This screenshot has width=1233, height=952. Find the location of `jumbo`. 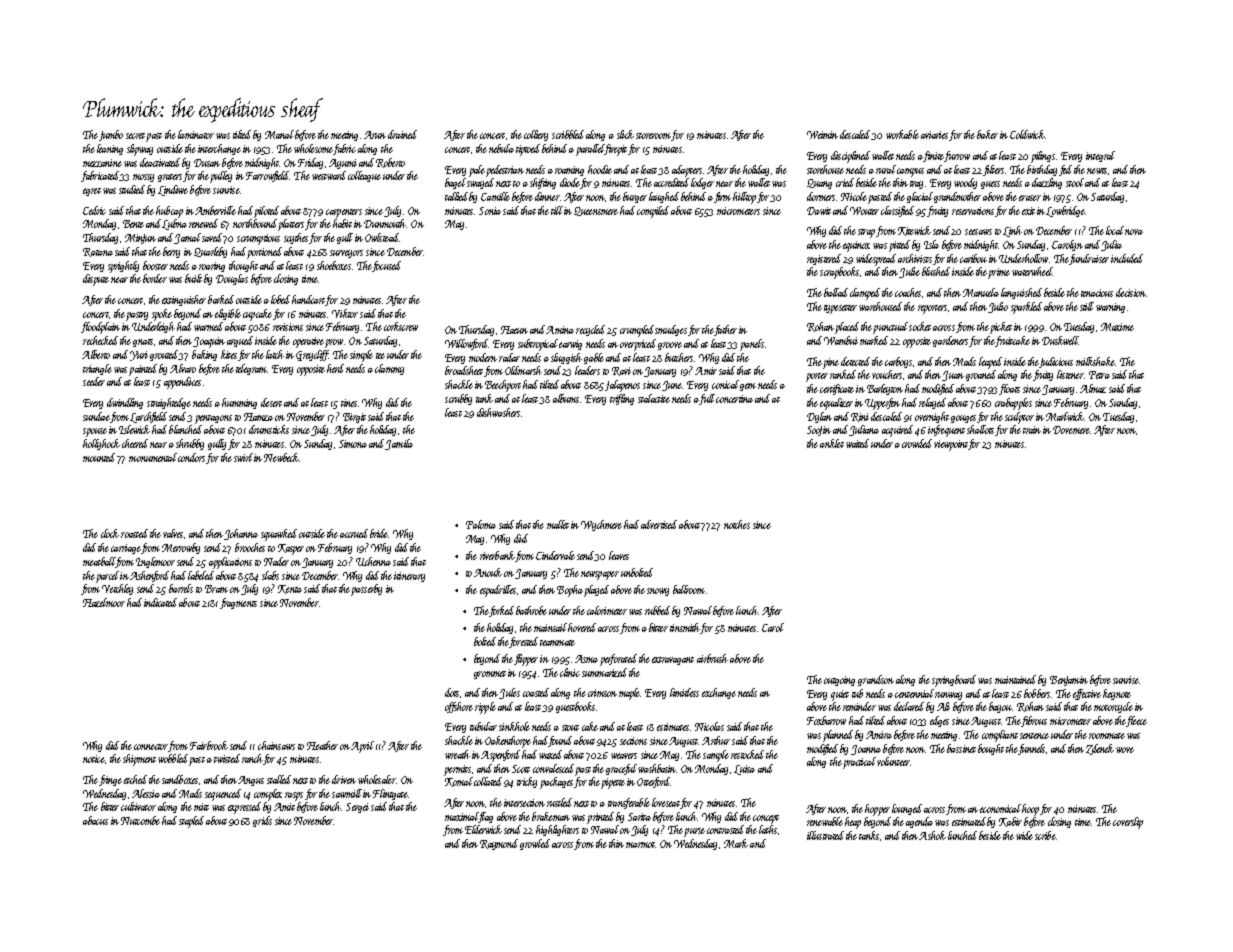

jumbo is located at coordinates (111, 135).
